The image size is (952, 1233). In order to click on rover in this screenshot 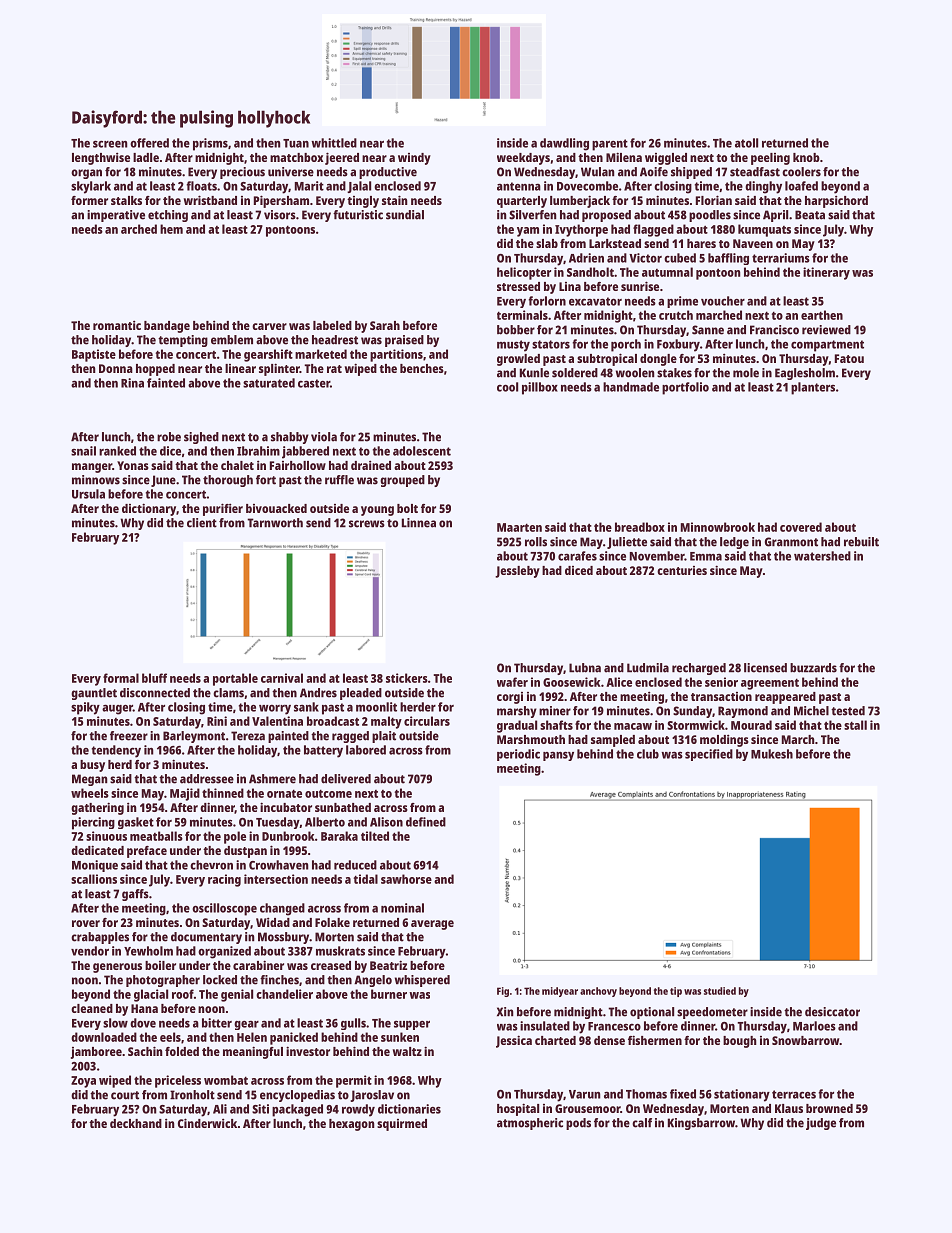, I will do `click(86, 923)`.
